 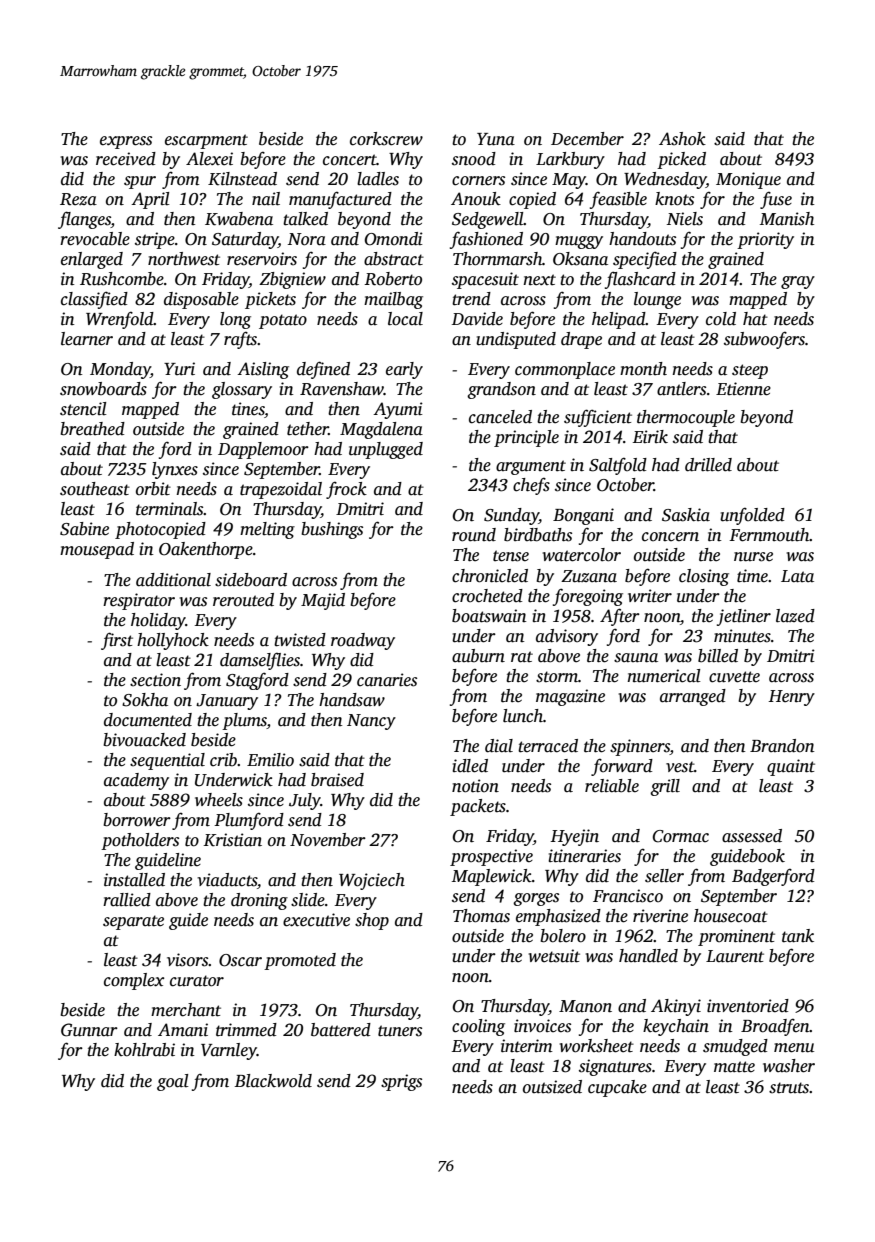 I want to click on bolero, so click(x=563, y=936).
